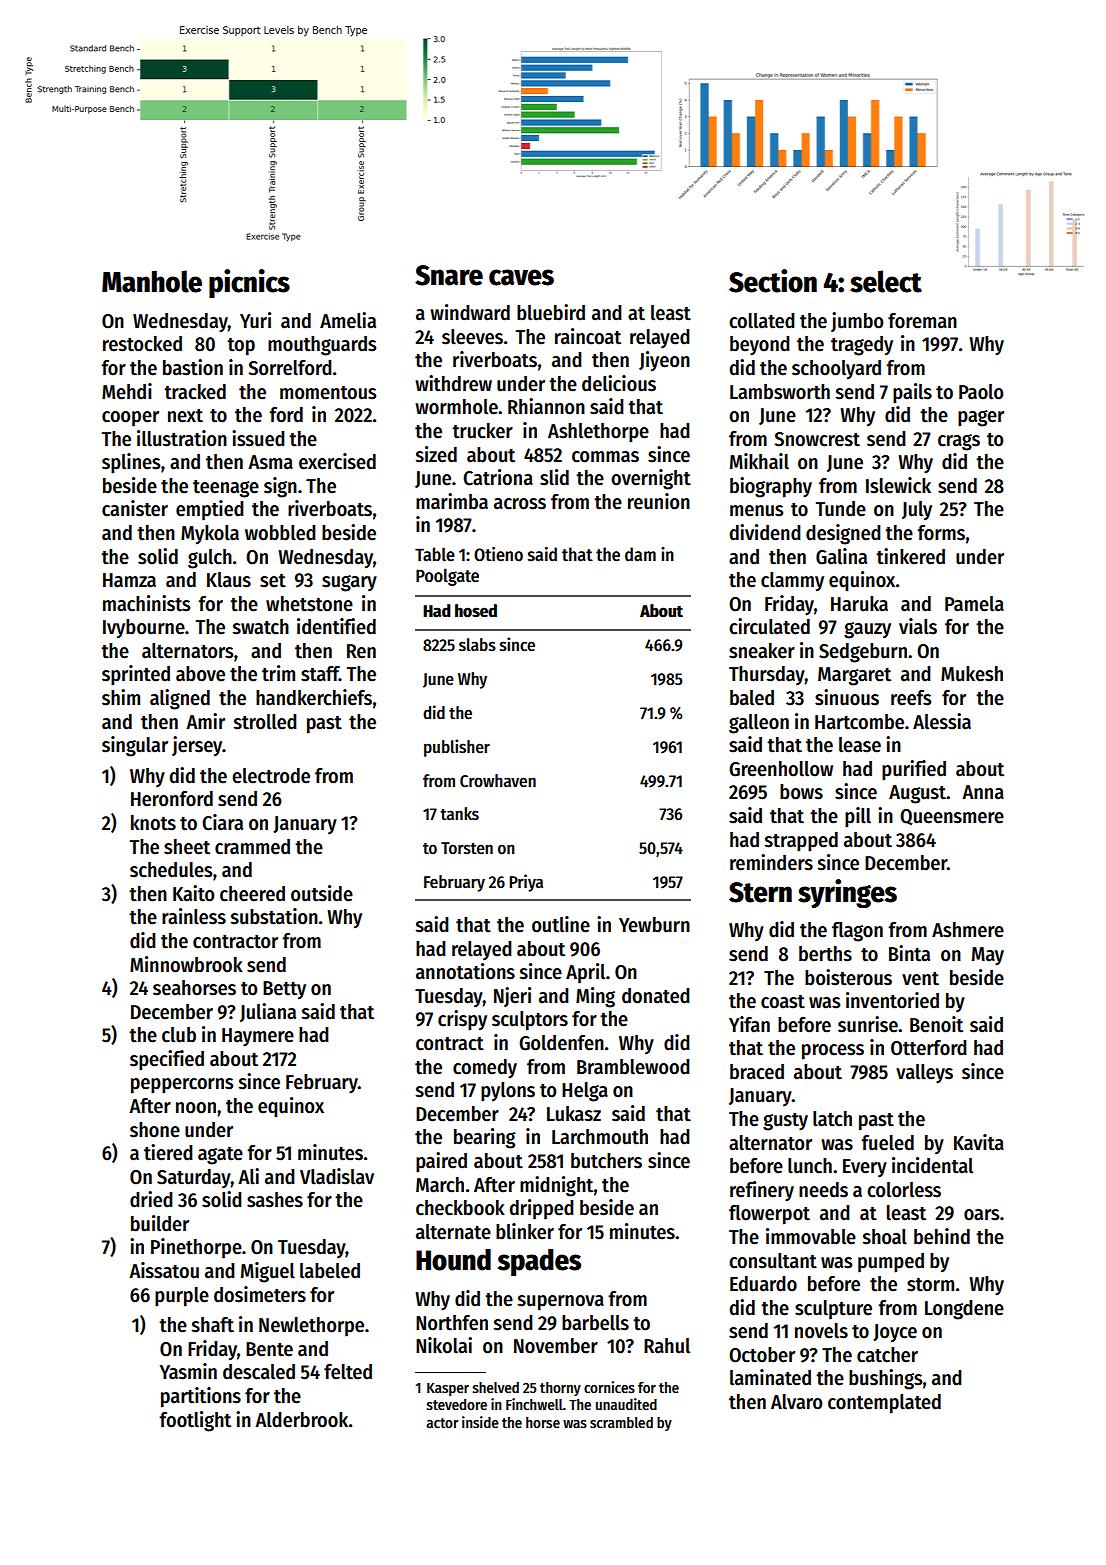 This image has height=1565, width=1106. I want to click on slabs, so click(477, 645).
